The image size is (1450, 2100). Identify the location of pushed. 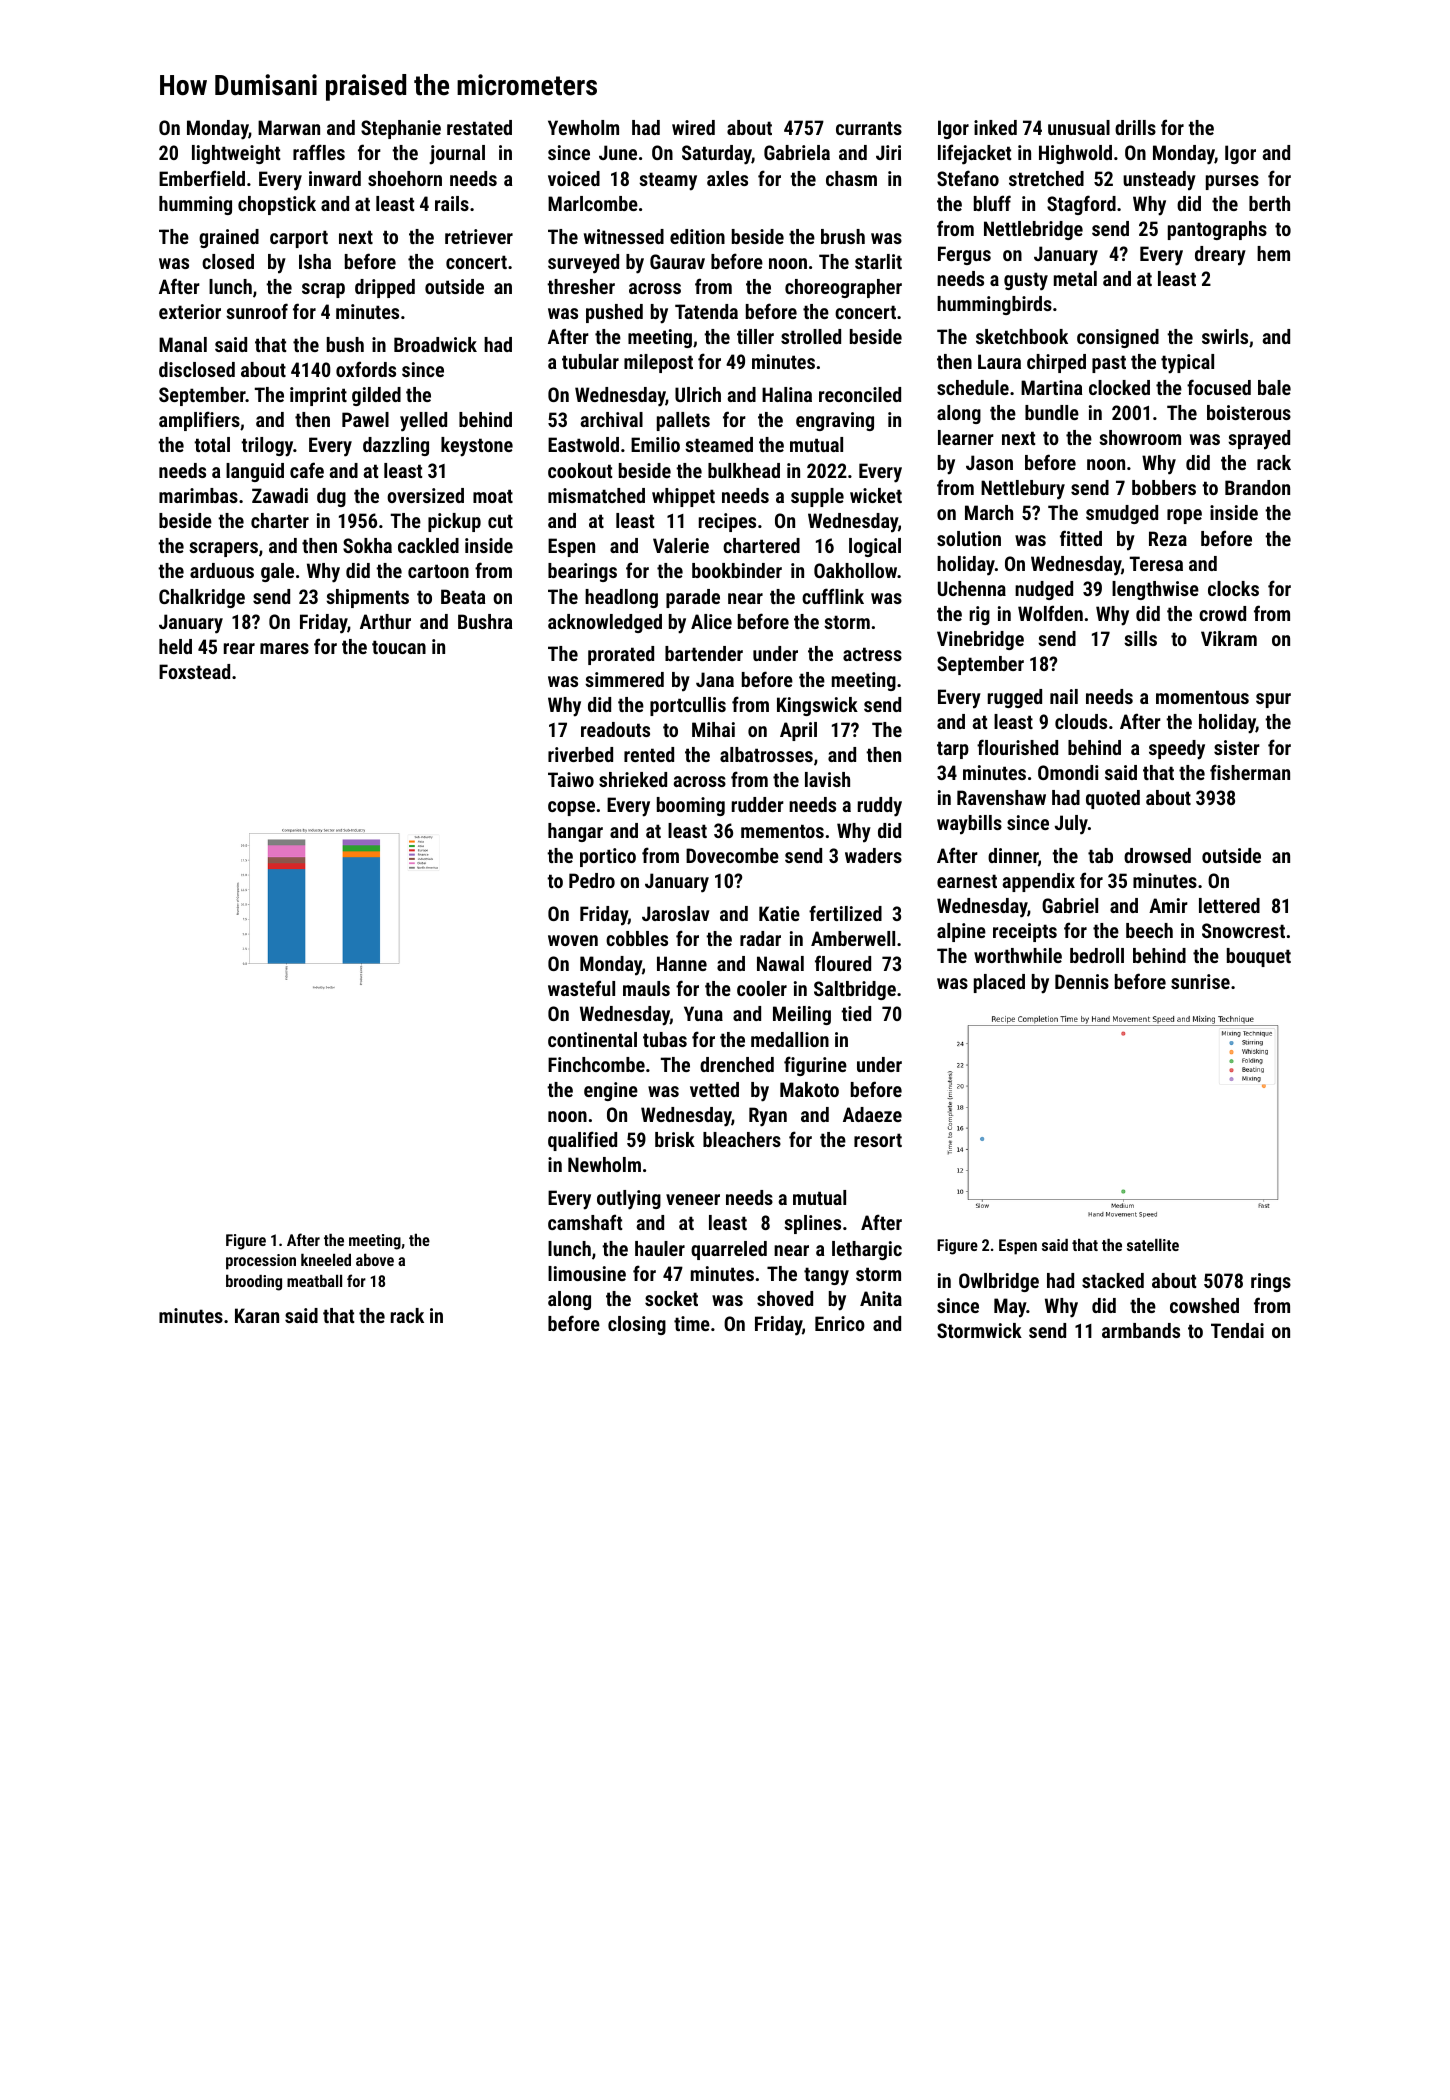
(614, 313).
